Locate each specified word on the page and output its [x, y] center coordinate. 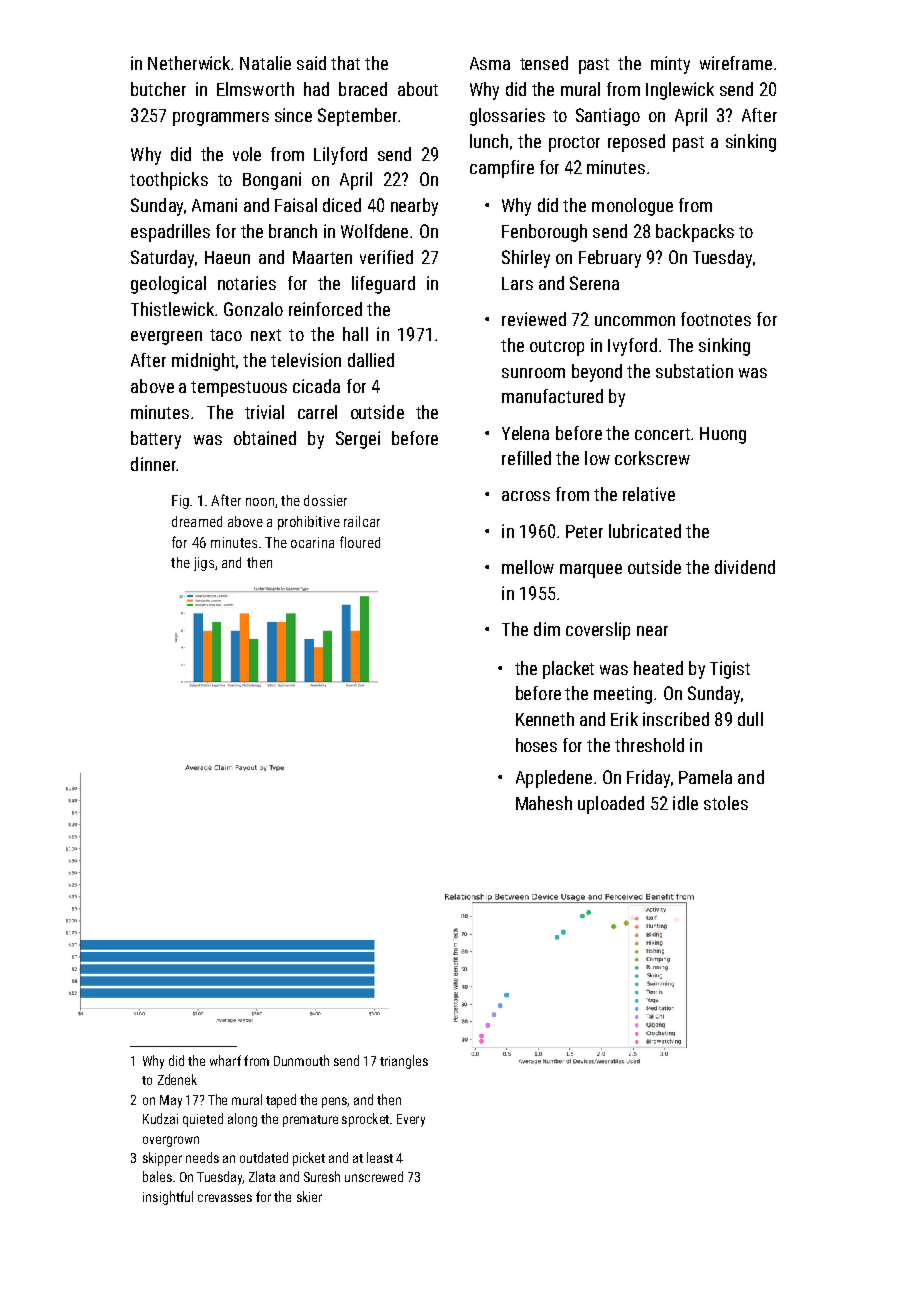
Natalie [265, 63]
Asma [490, 63]
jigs [204, 564]
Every [411, 1120]
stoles [726, 803]
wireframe [736, 63]
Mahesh [544, 803]
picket [309, 1159]
